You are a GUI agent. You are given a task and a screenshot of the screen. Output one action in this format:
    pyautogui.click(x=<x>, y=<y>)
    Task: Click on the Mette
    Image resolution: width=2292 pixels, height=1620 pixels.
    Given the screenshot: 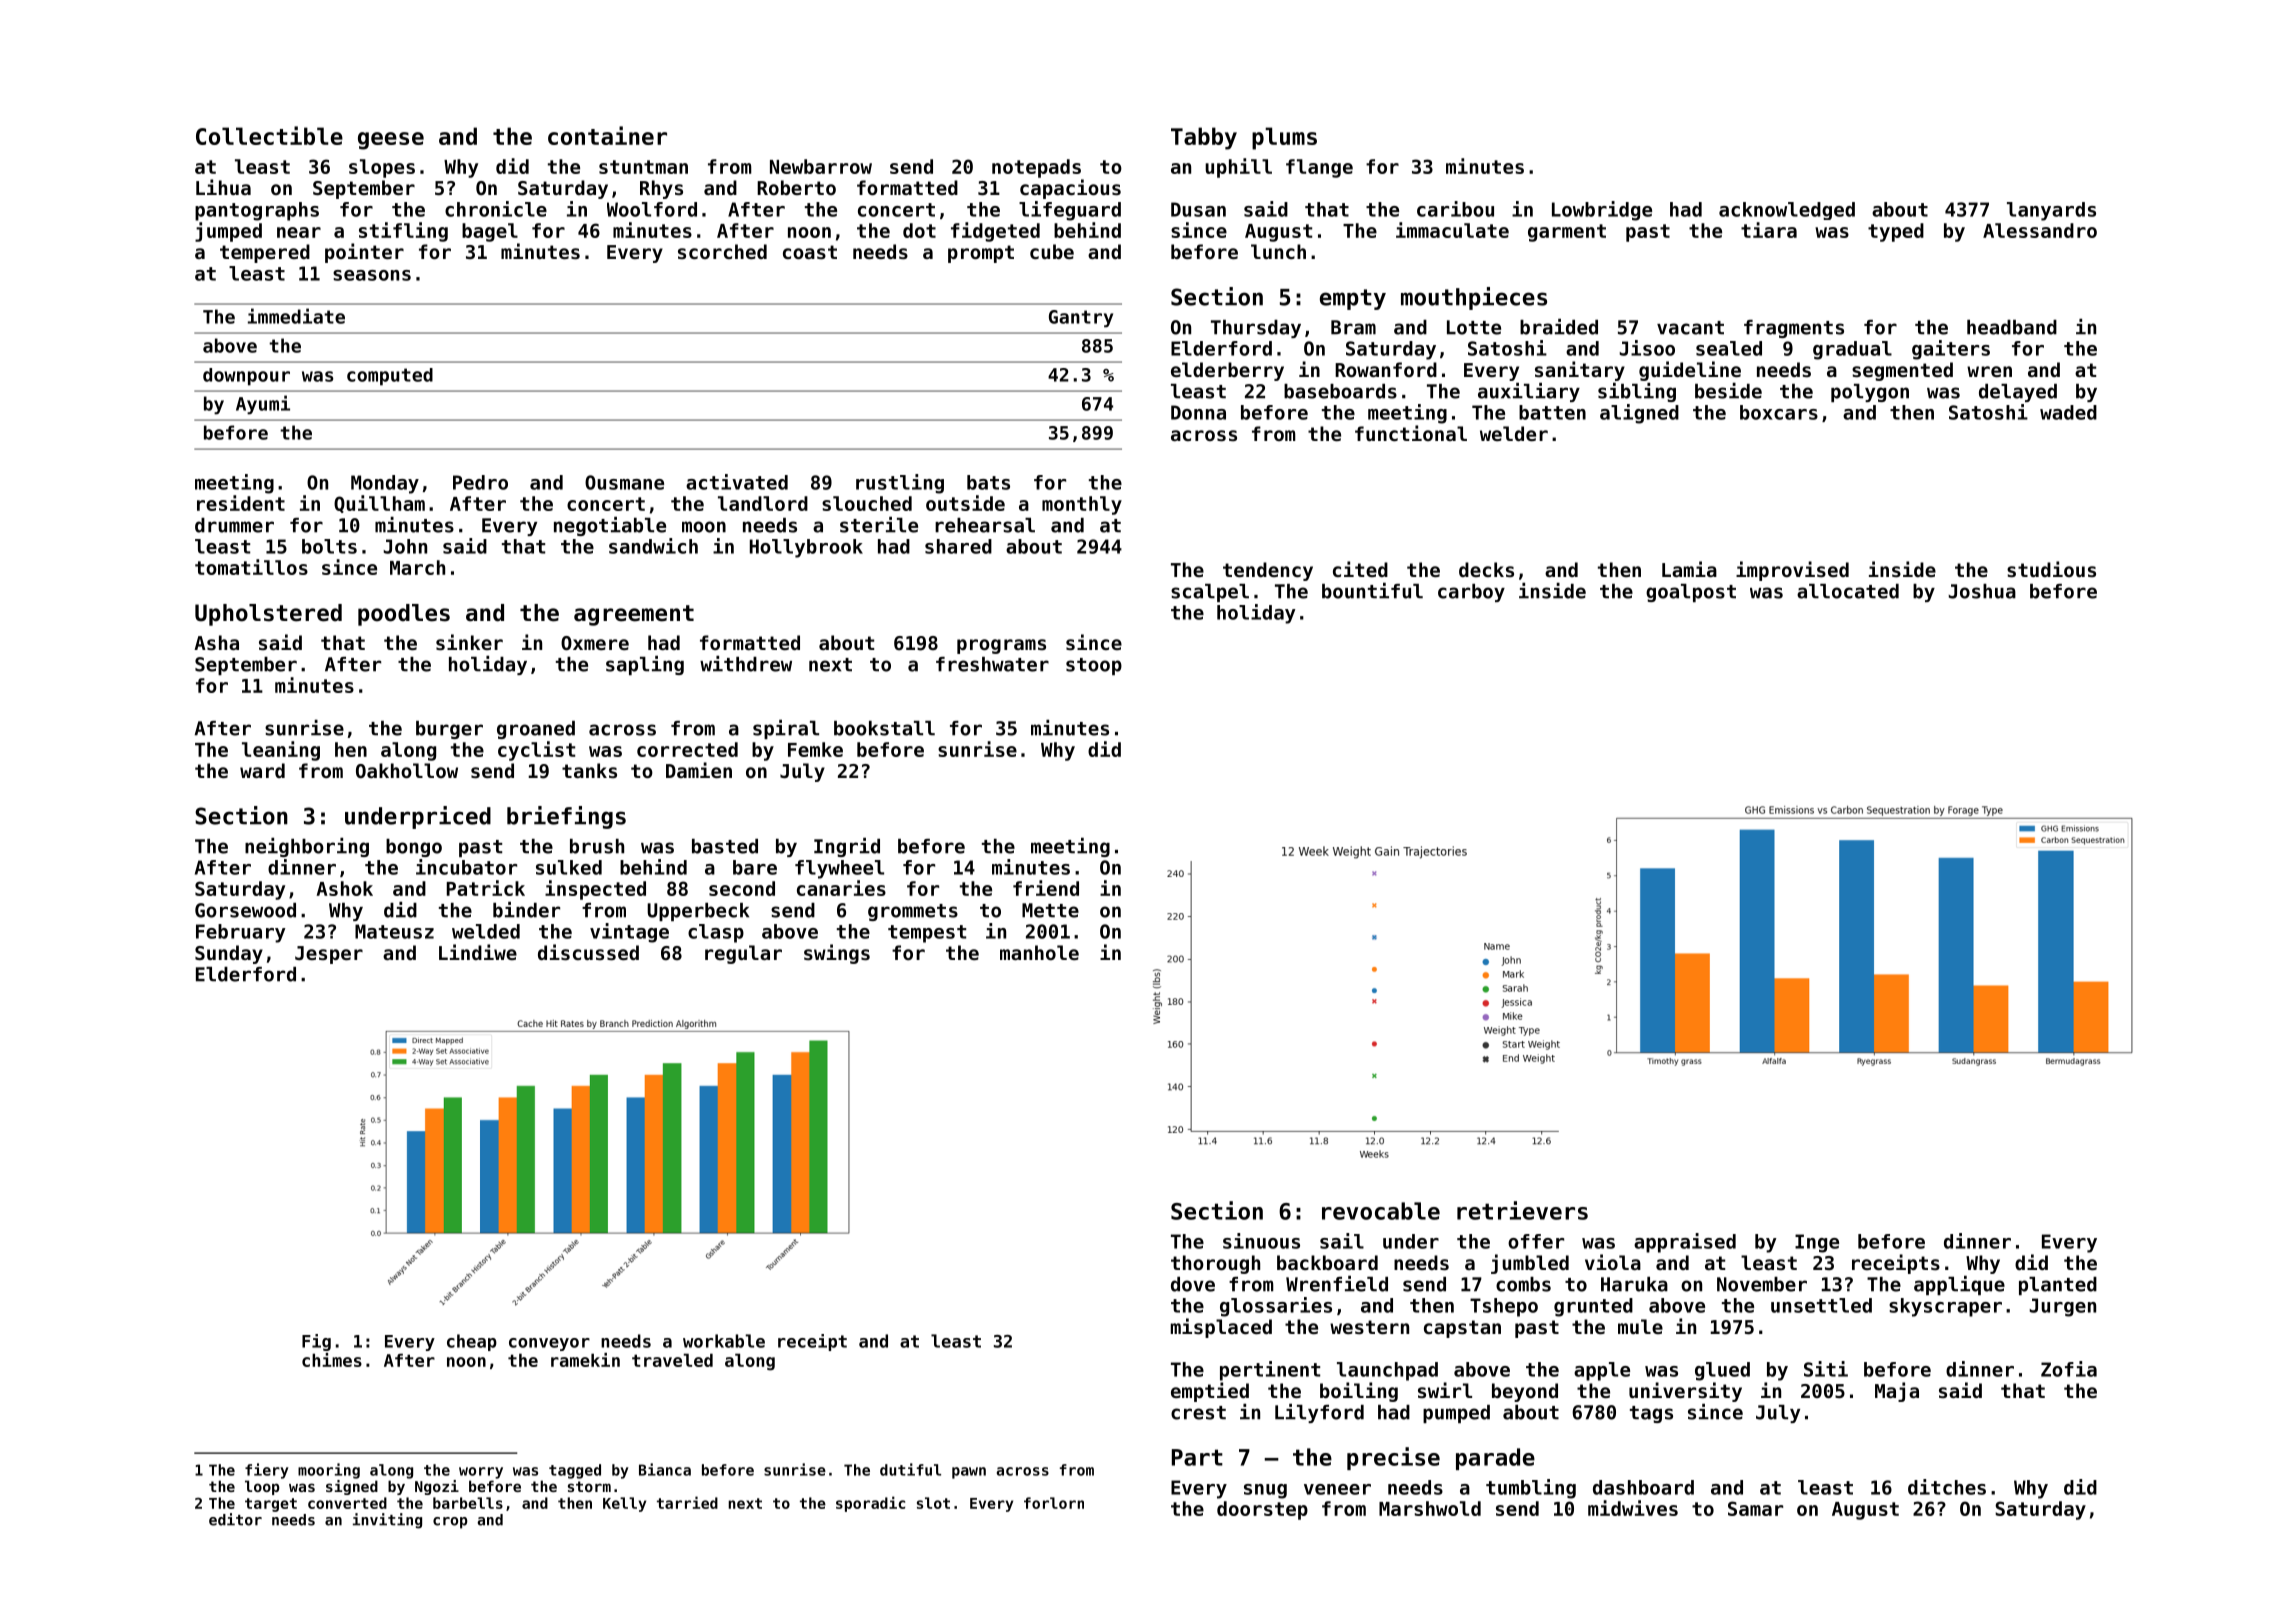 What is the action you would take?
    pyautogui.click(x=1050, y=910)
